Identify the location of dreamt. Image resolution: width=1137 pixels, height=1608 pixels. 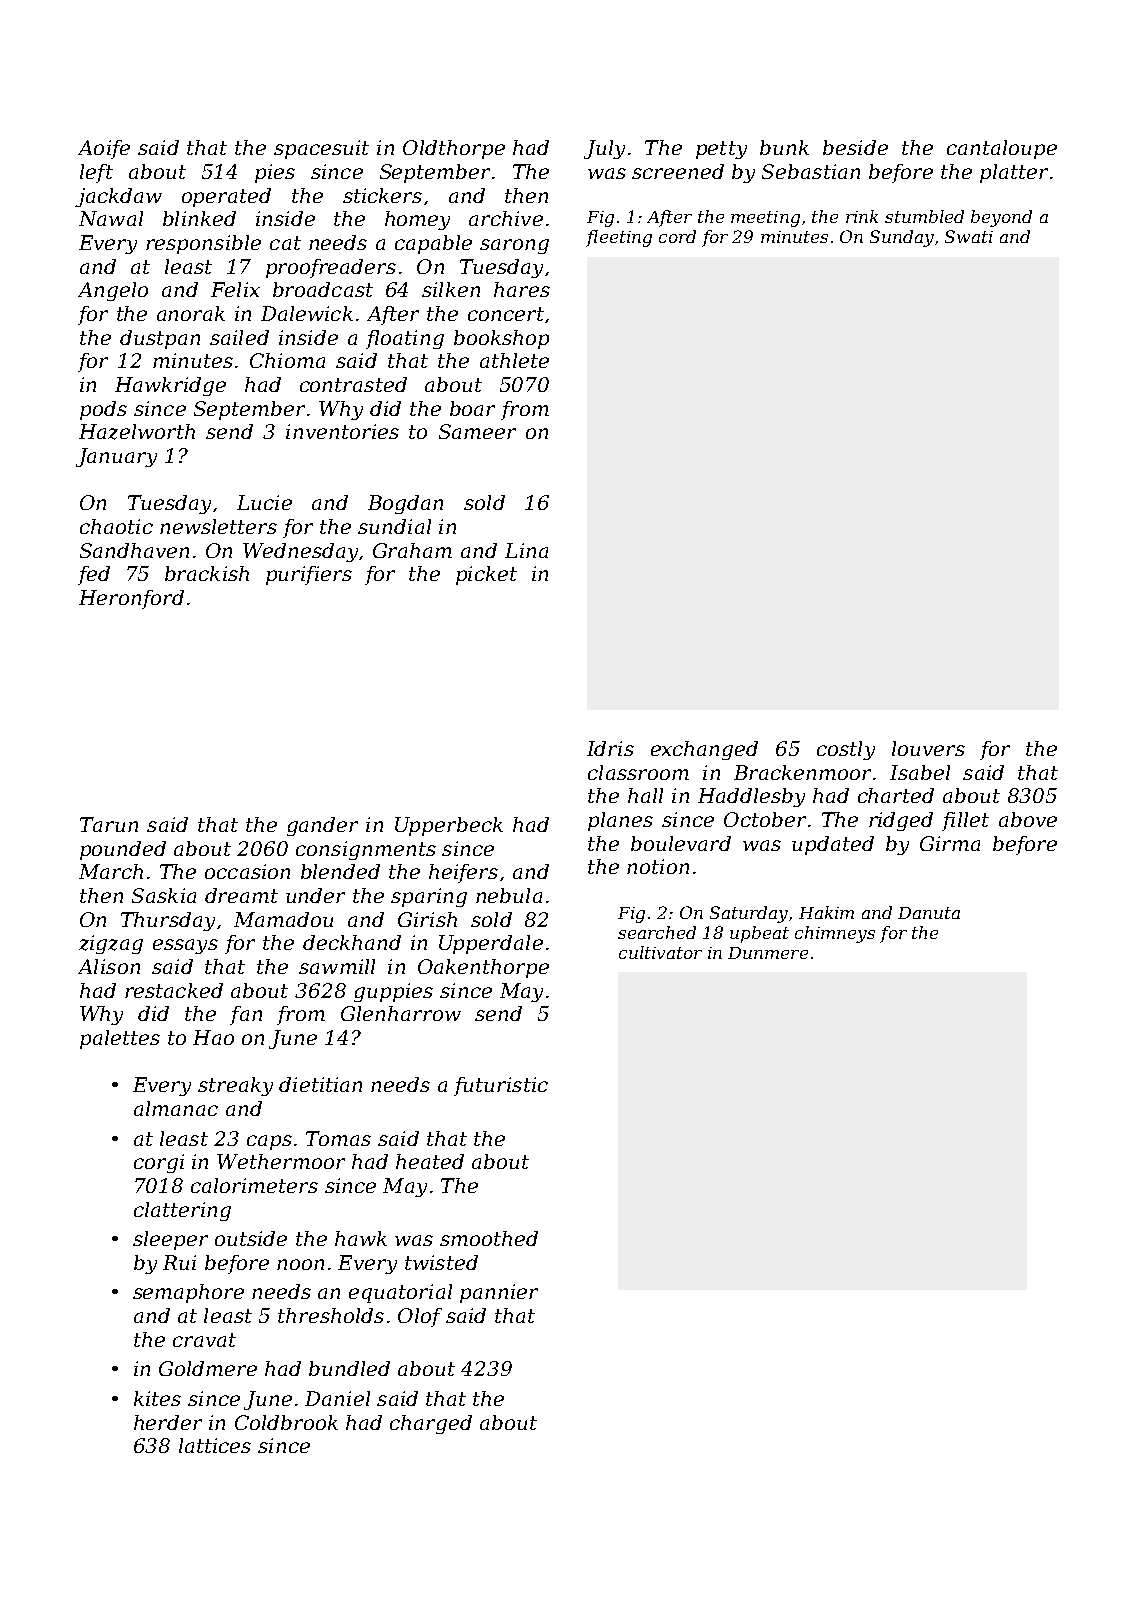
(241, 895).
